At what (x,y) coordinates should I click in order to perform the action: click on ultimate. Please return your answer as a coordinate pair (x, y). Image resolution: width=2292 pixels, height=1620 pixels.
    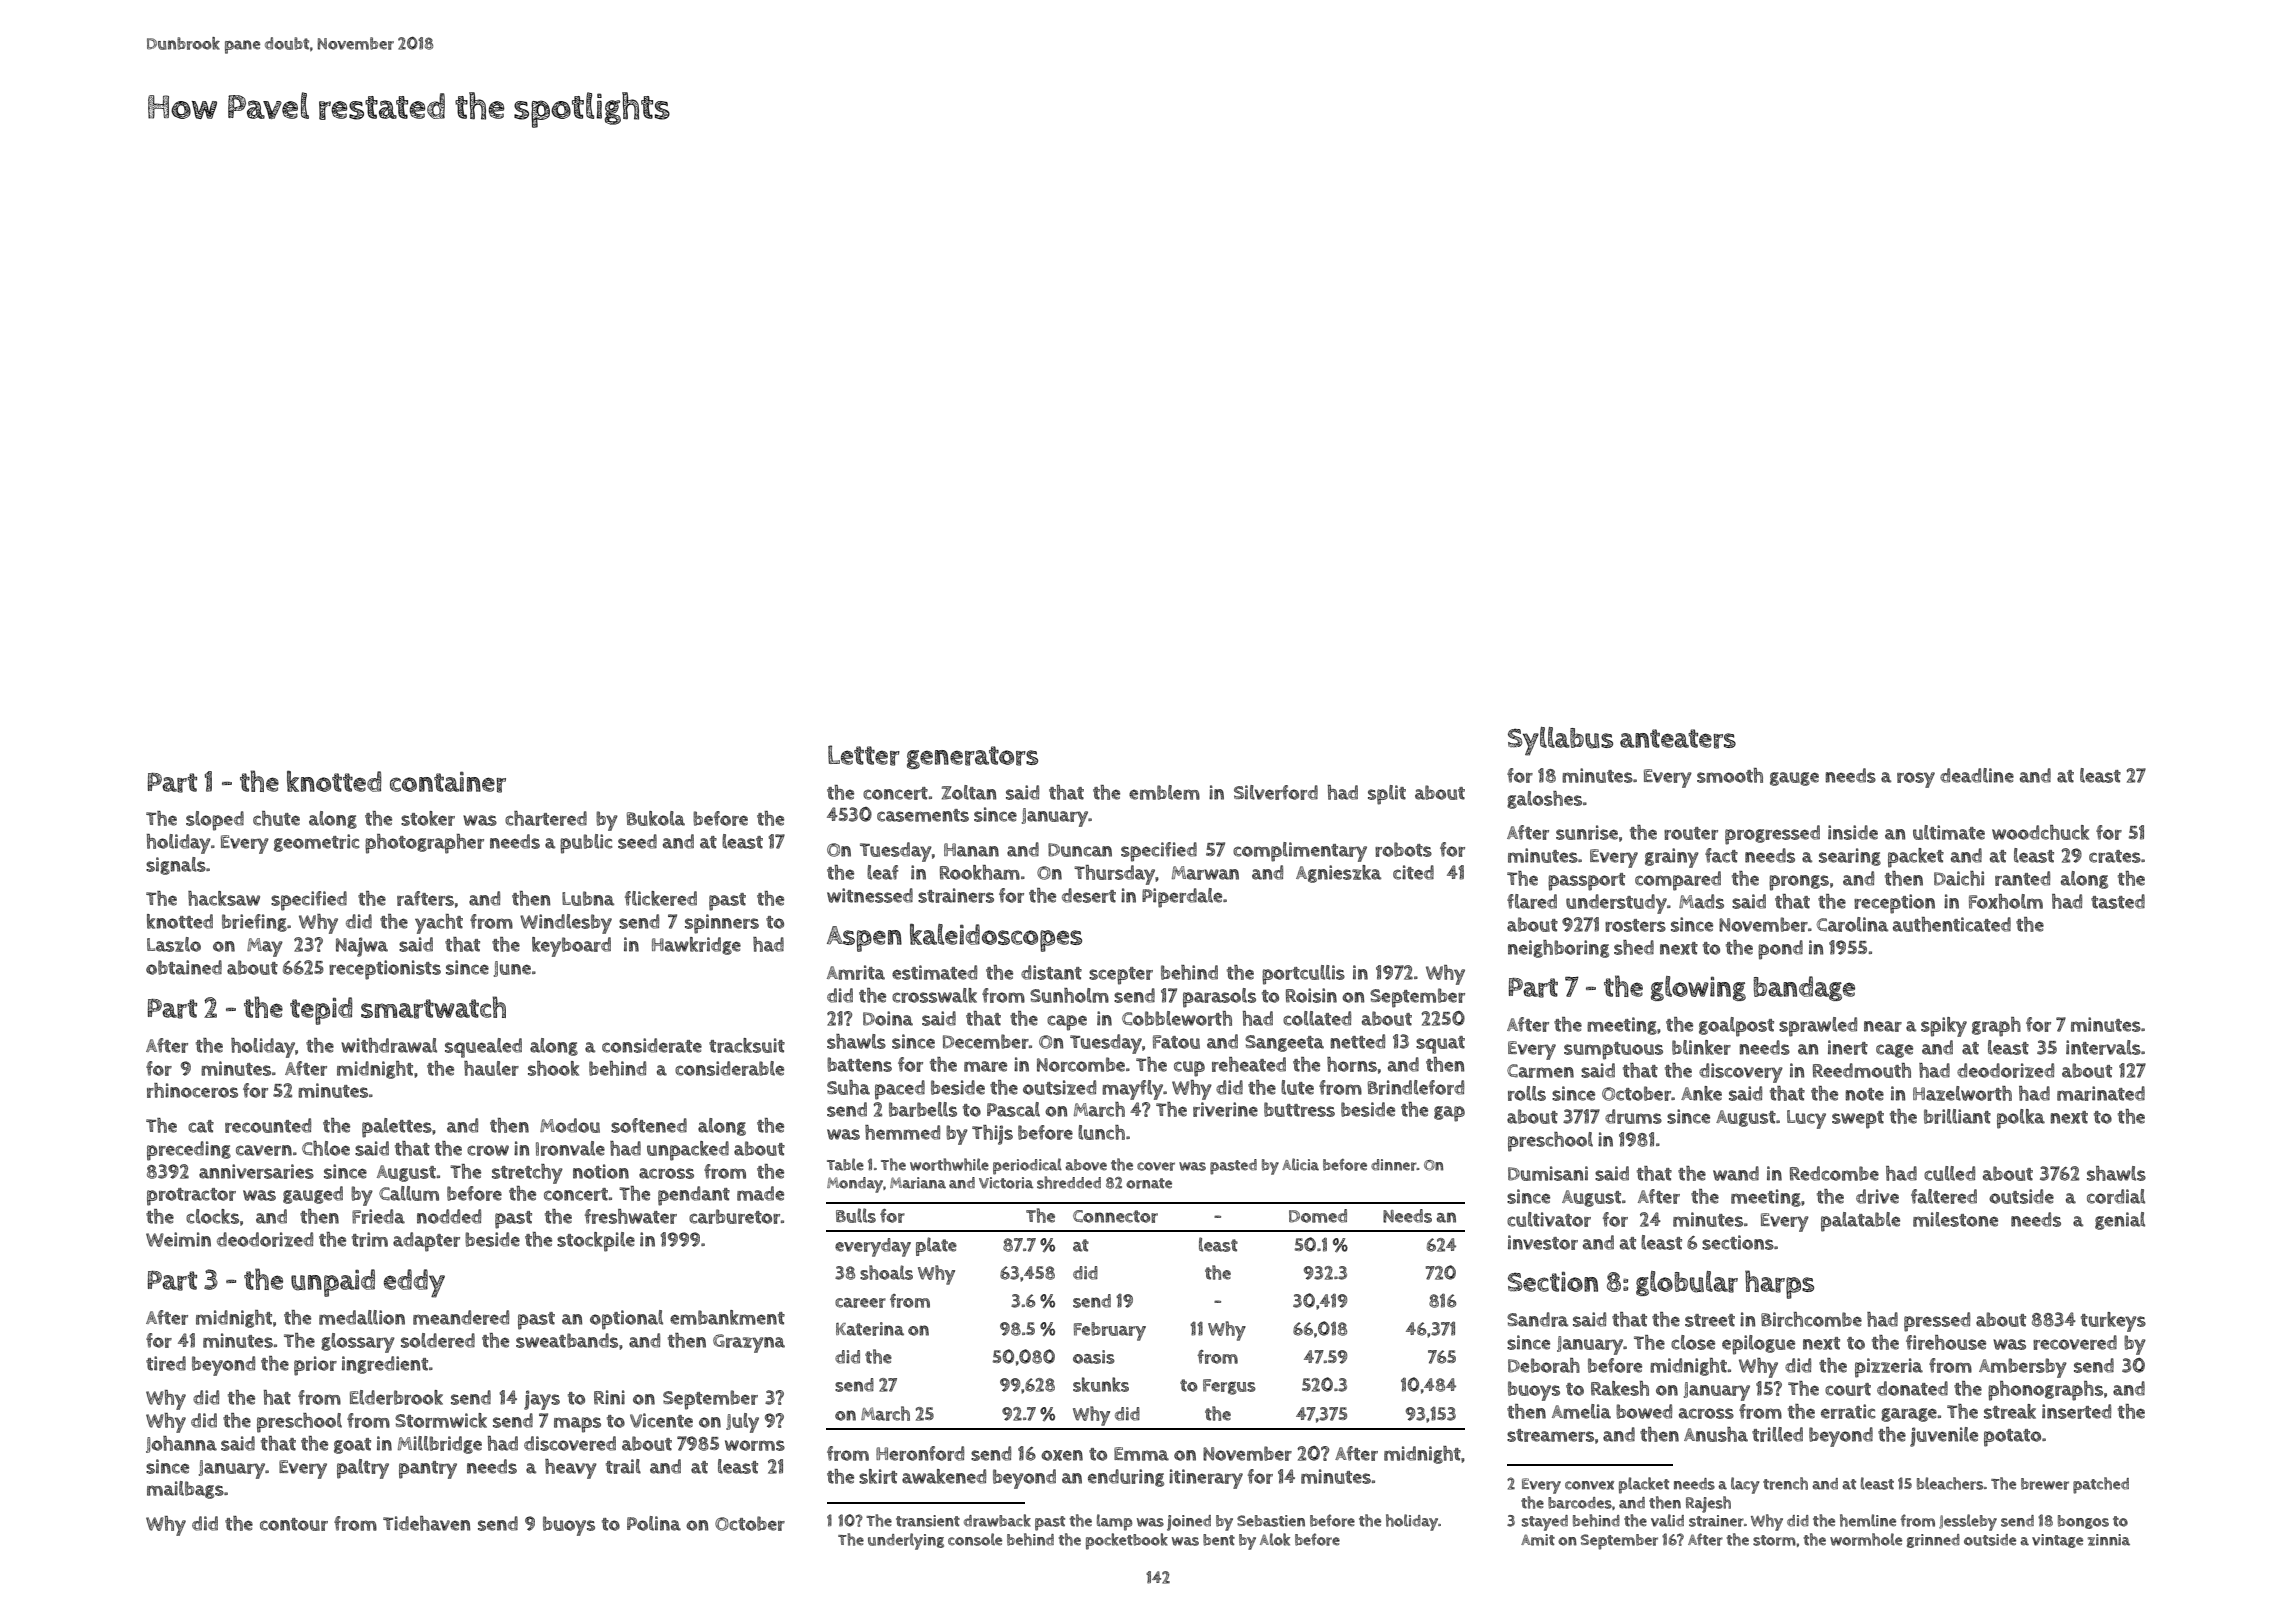
    Looking at the image, I should click on (1949, 832).
